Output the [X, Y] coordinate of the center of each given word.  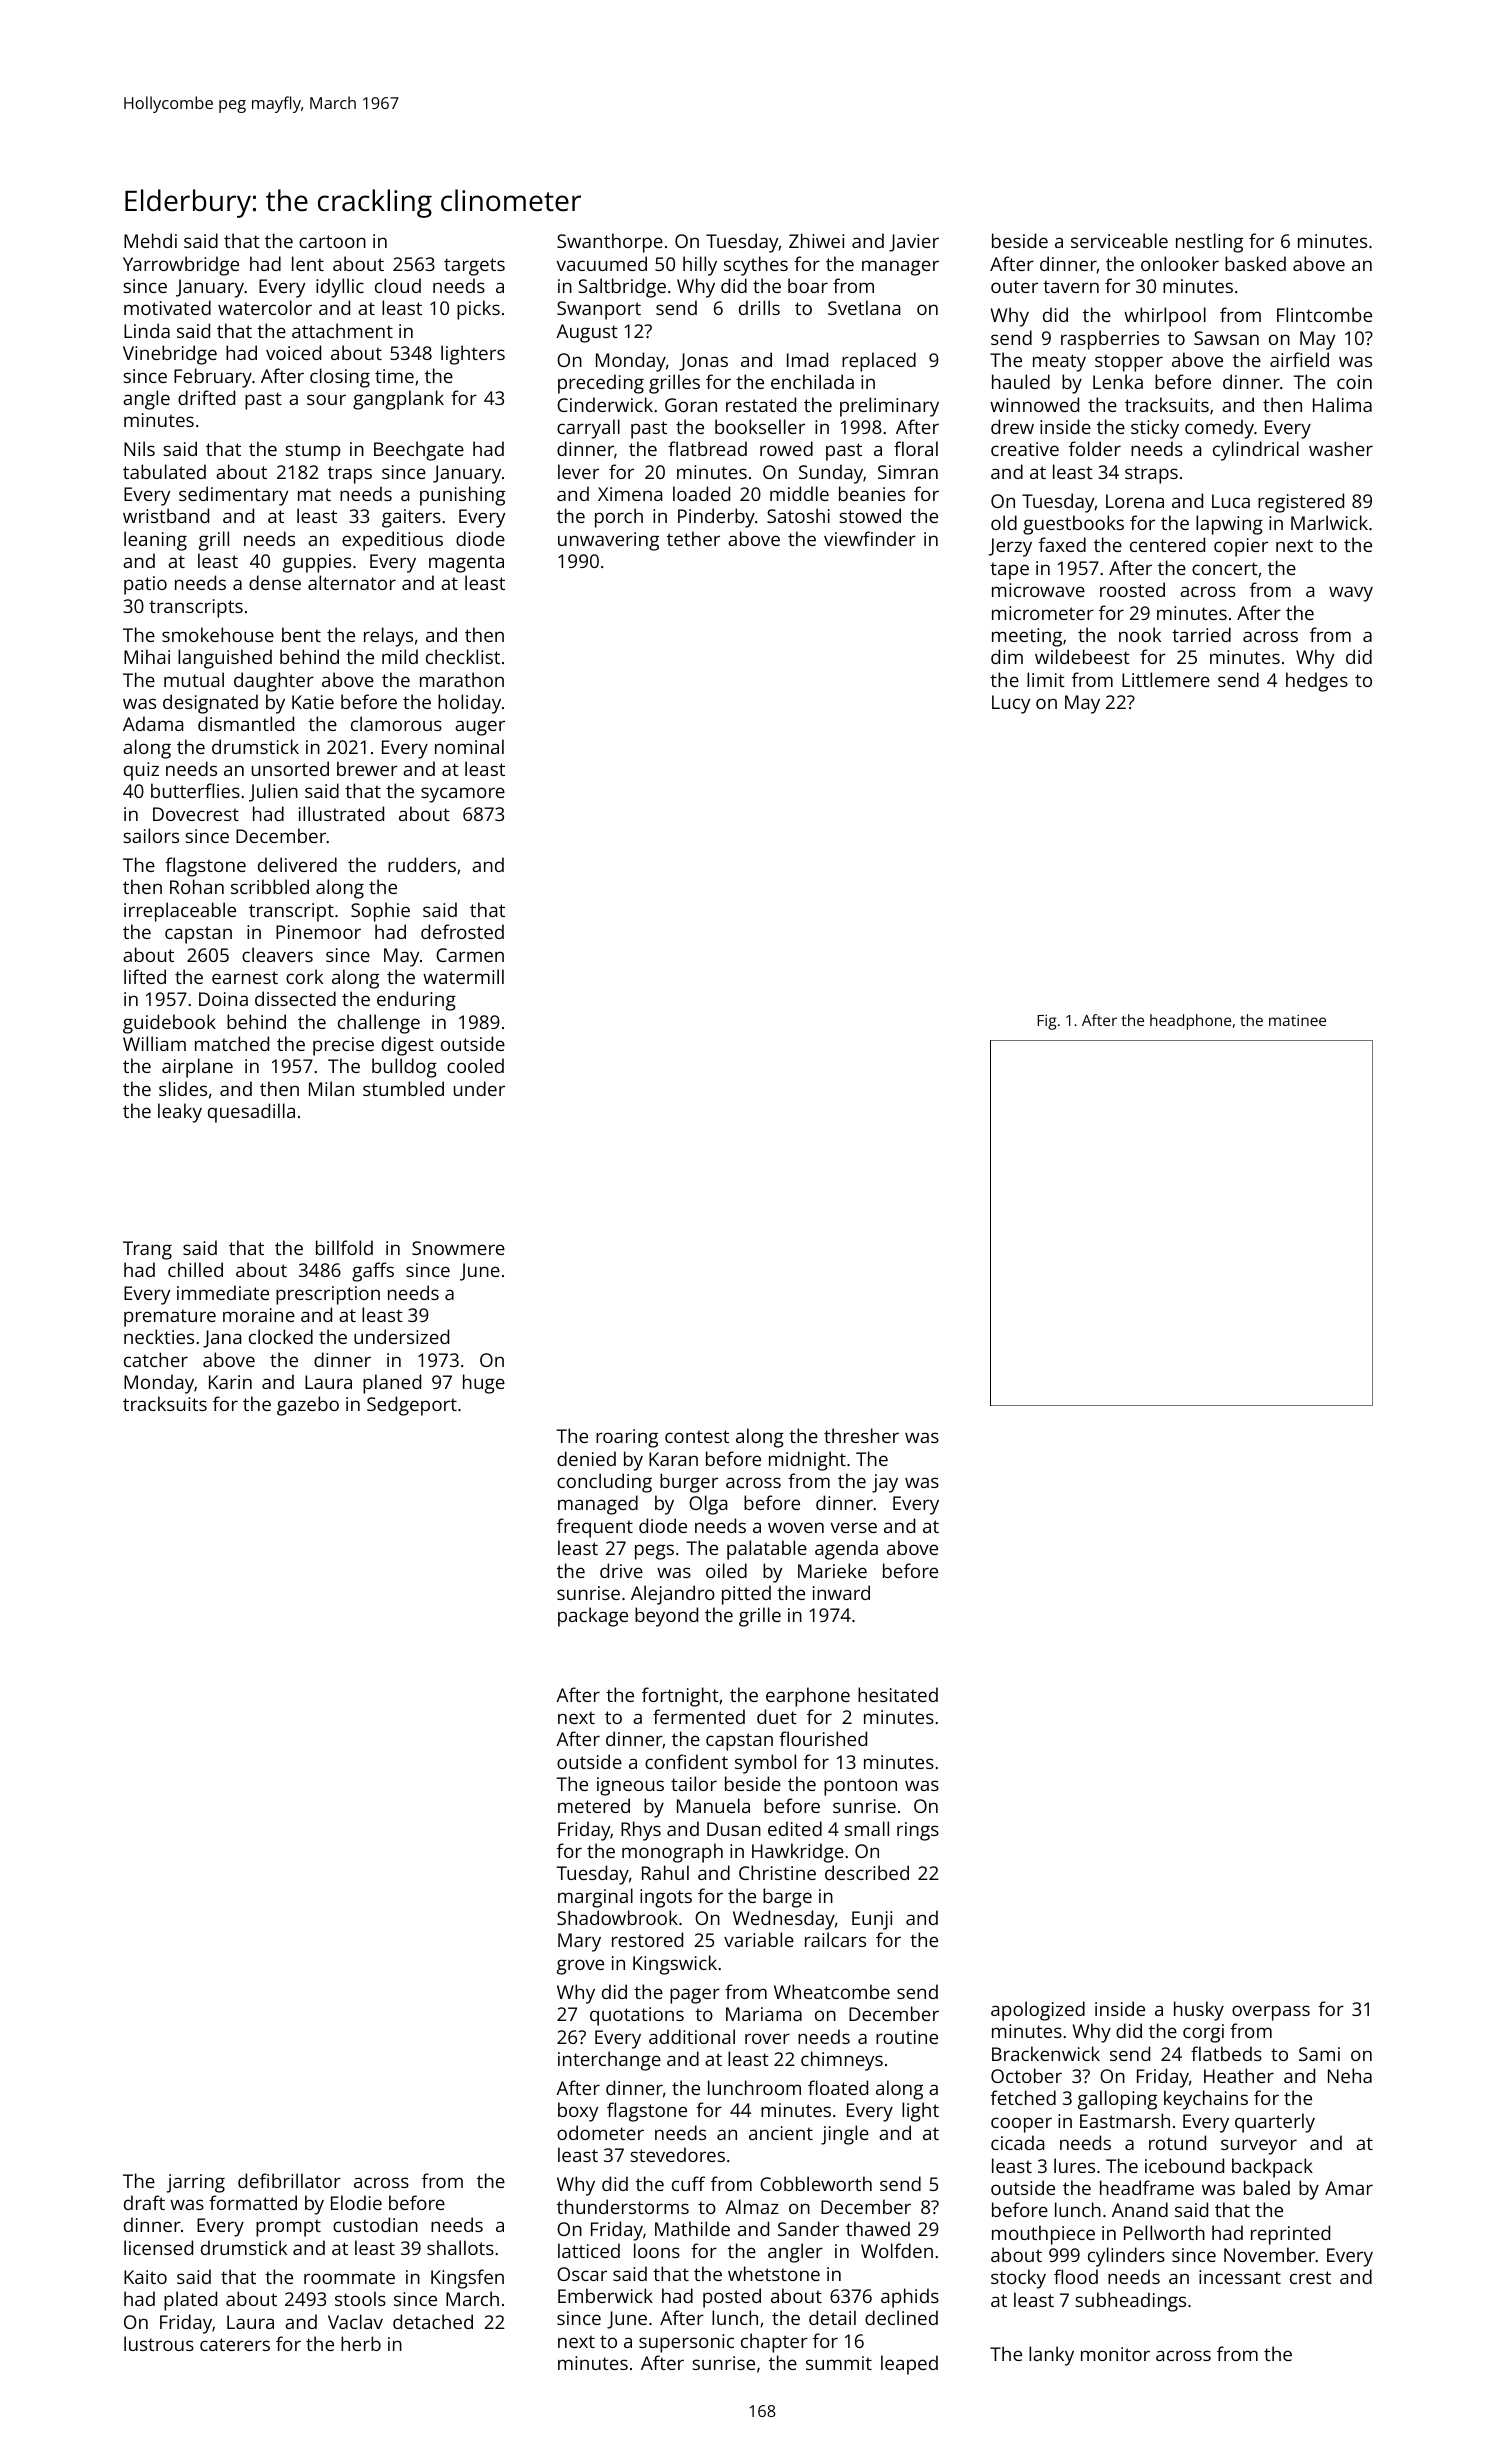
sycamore [463, 795]
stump [313, 452]
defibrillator [289, 2180]
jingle [845, 2135]
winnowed [1034, 404]
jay [885, 1483]
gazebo [308, 1406]
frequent [595, 1528]
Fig [1047, 1022]
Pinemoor [318, 932]
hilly [700, 266]
